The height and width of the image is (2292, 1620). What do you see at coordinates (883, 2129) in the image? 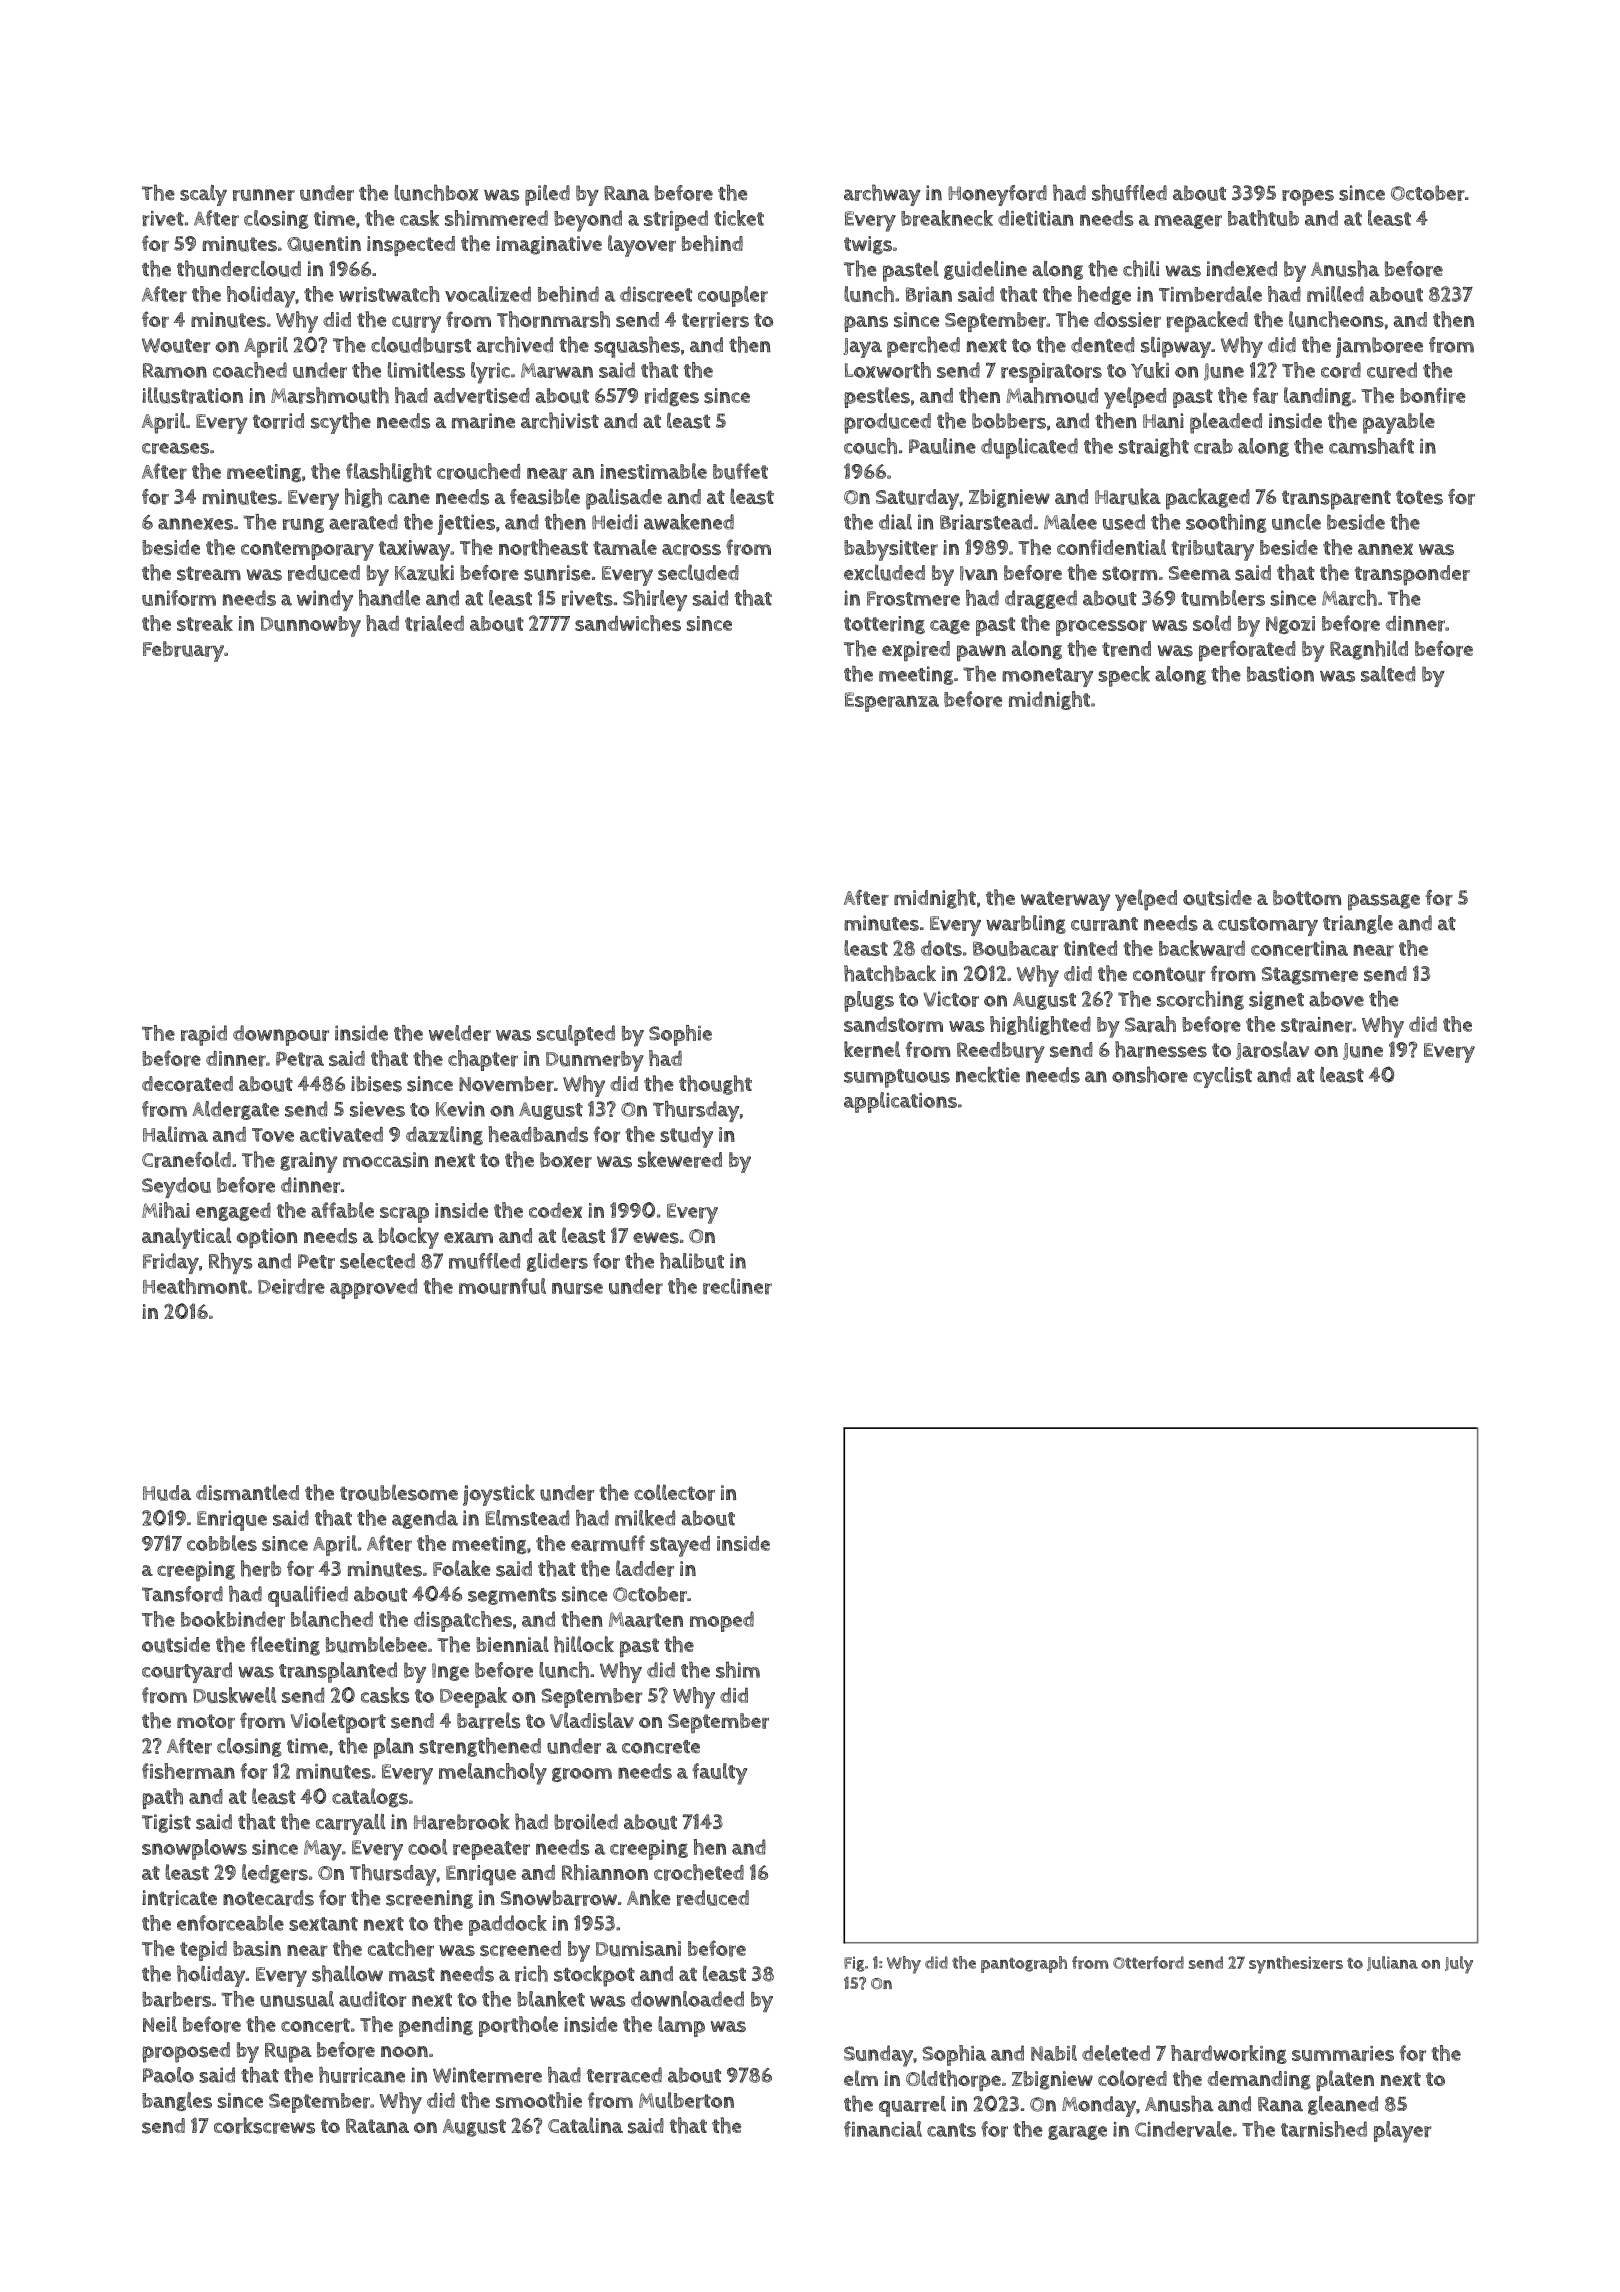
I see `financial` at bounding box center [883, 2129].
